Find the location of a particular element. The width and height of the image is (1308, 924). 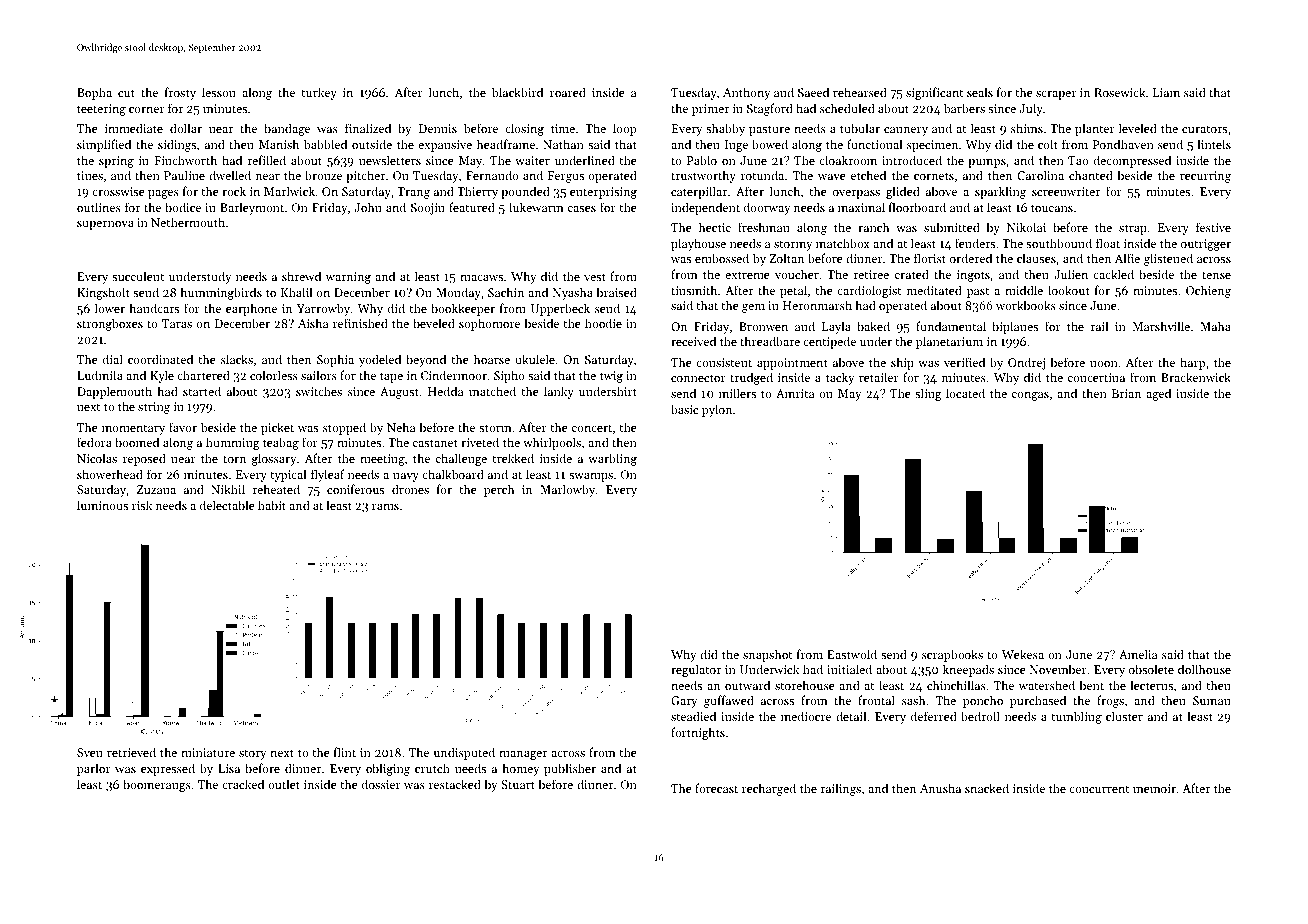

Anthony is located at coordinates (746, 93).
